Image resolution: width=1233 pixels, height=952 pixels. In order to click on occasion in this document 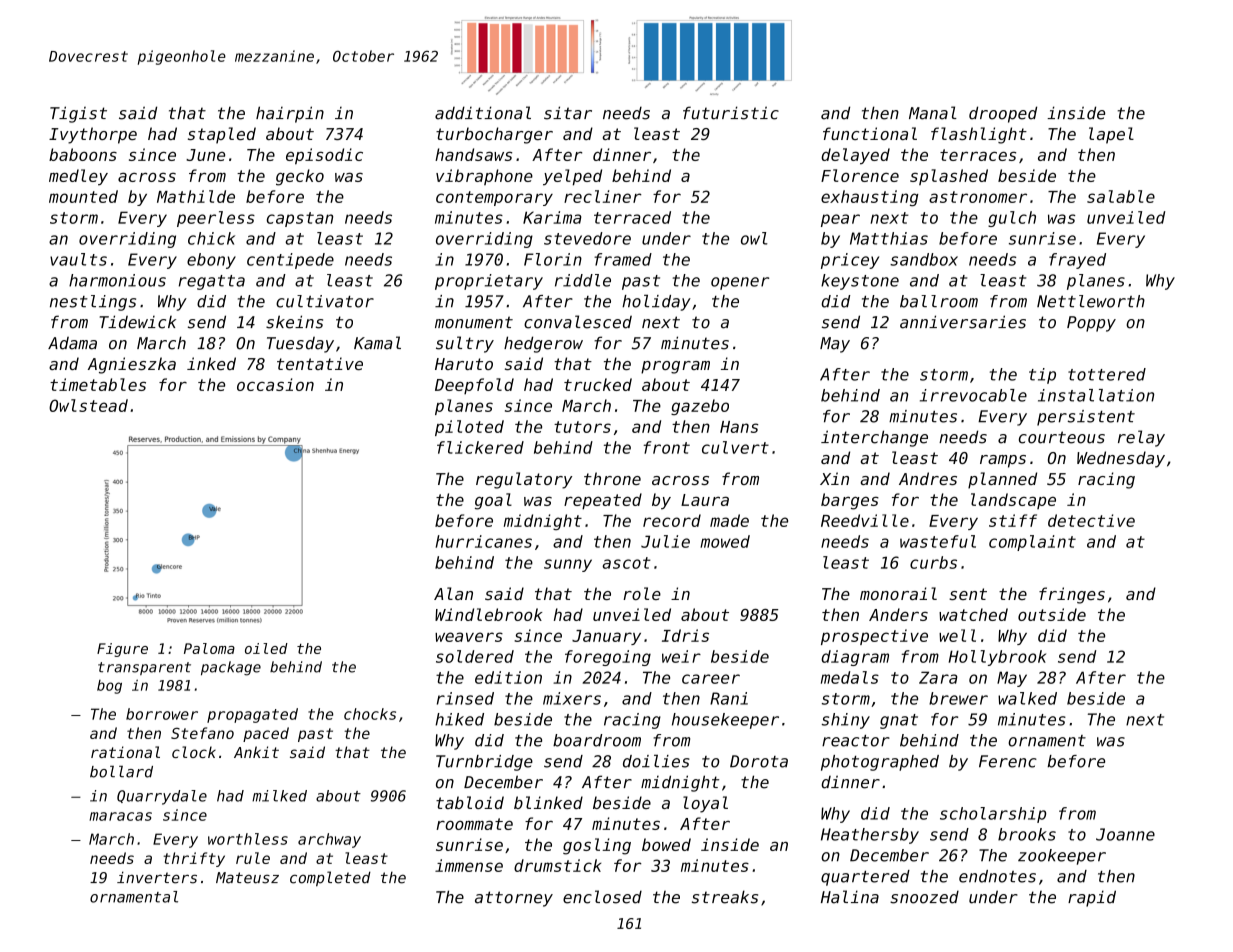, I will do `click(275, 384)`.
